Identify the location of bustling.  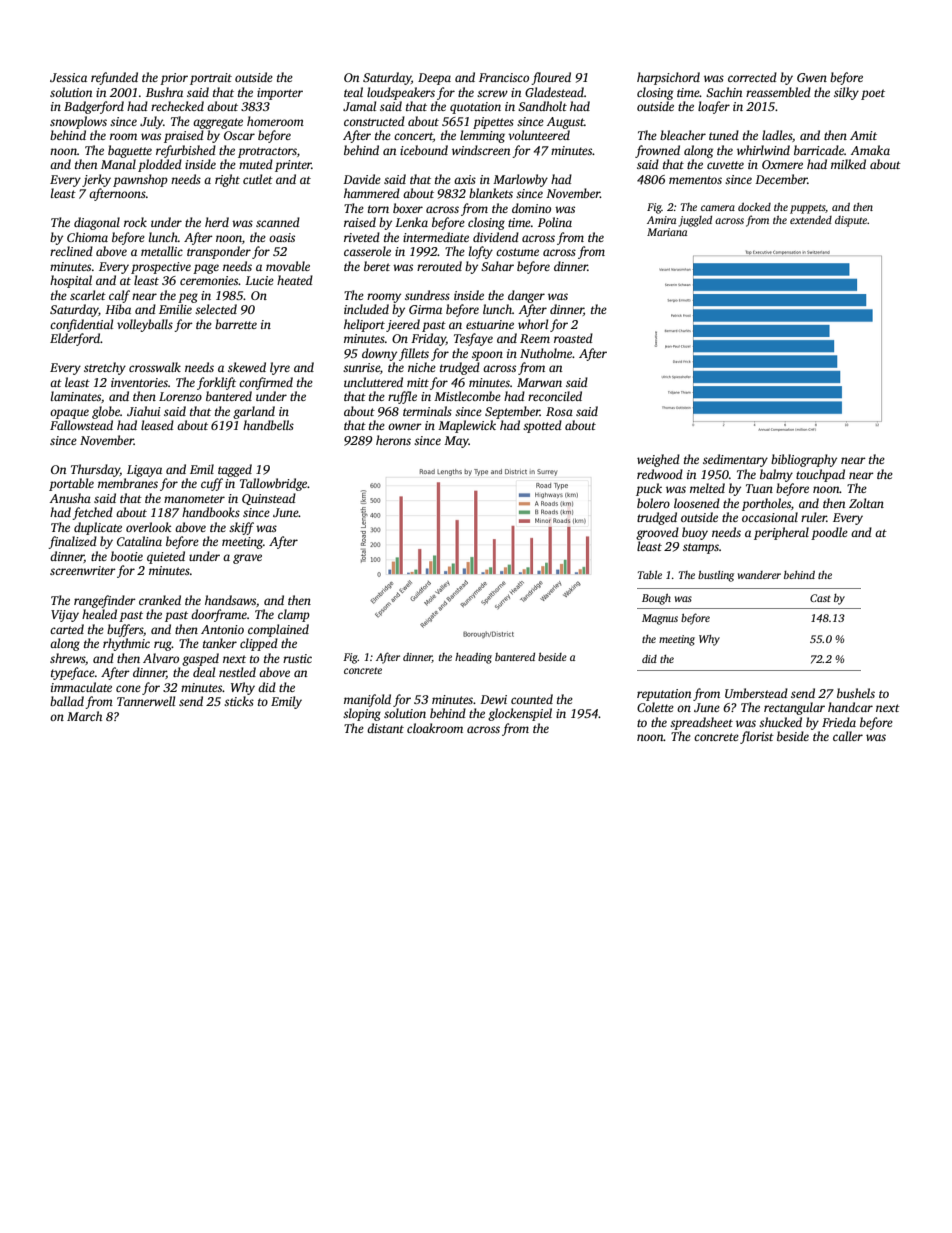
(716, 576).
